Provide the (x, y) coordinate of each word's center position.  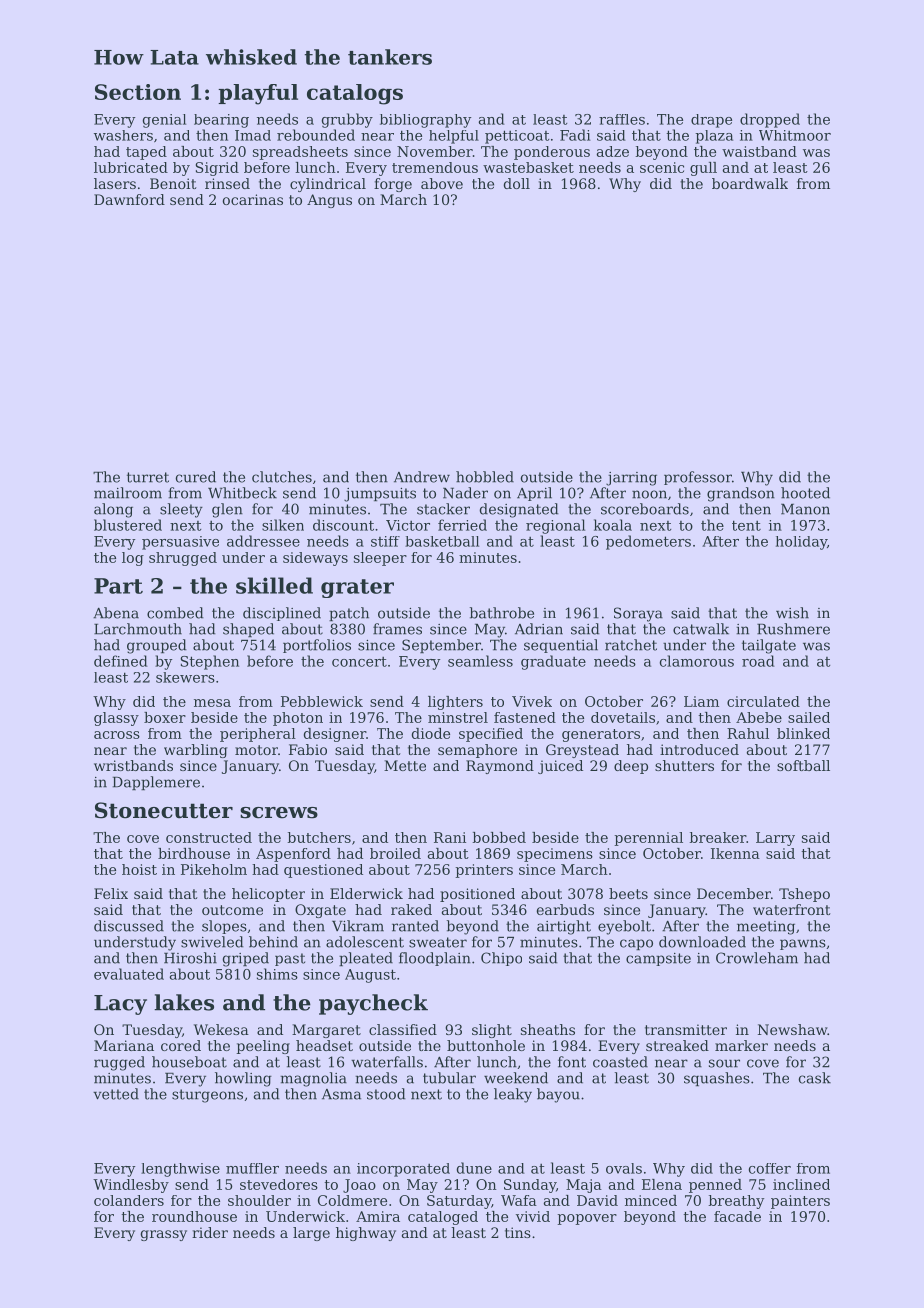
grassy (164, 1235)
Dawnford (129, 199)
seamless (480, 661)
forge (393, 185)
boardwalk (750, 183)
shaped (248, 630)
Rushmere (793, 629)
